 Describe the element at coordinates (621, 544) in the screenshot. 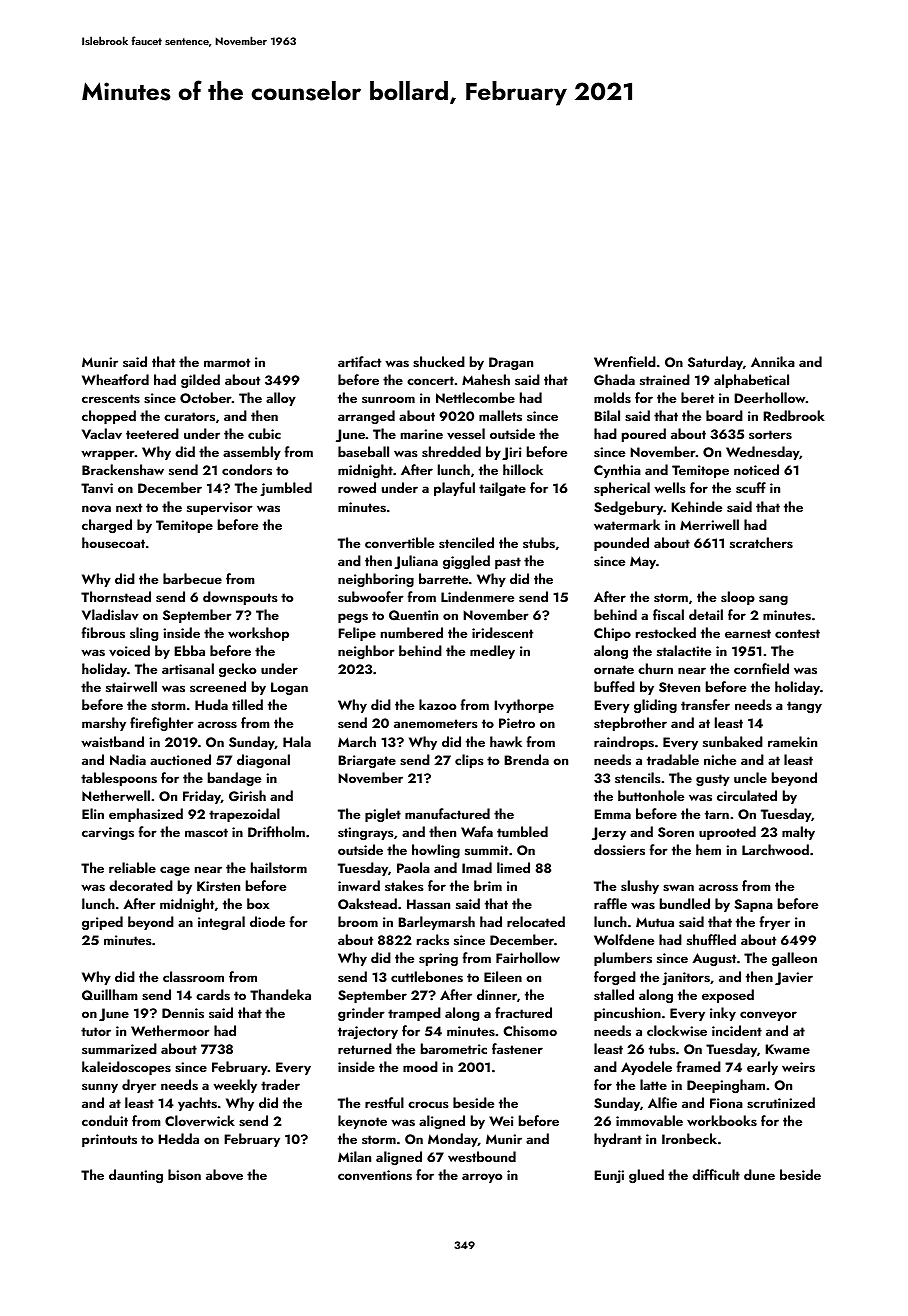

I see `pounded` at that location.
